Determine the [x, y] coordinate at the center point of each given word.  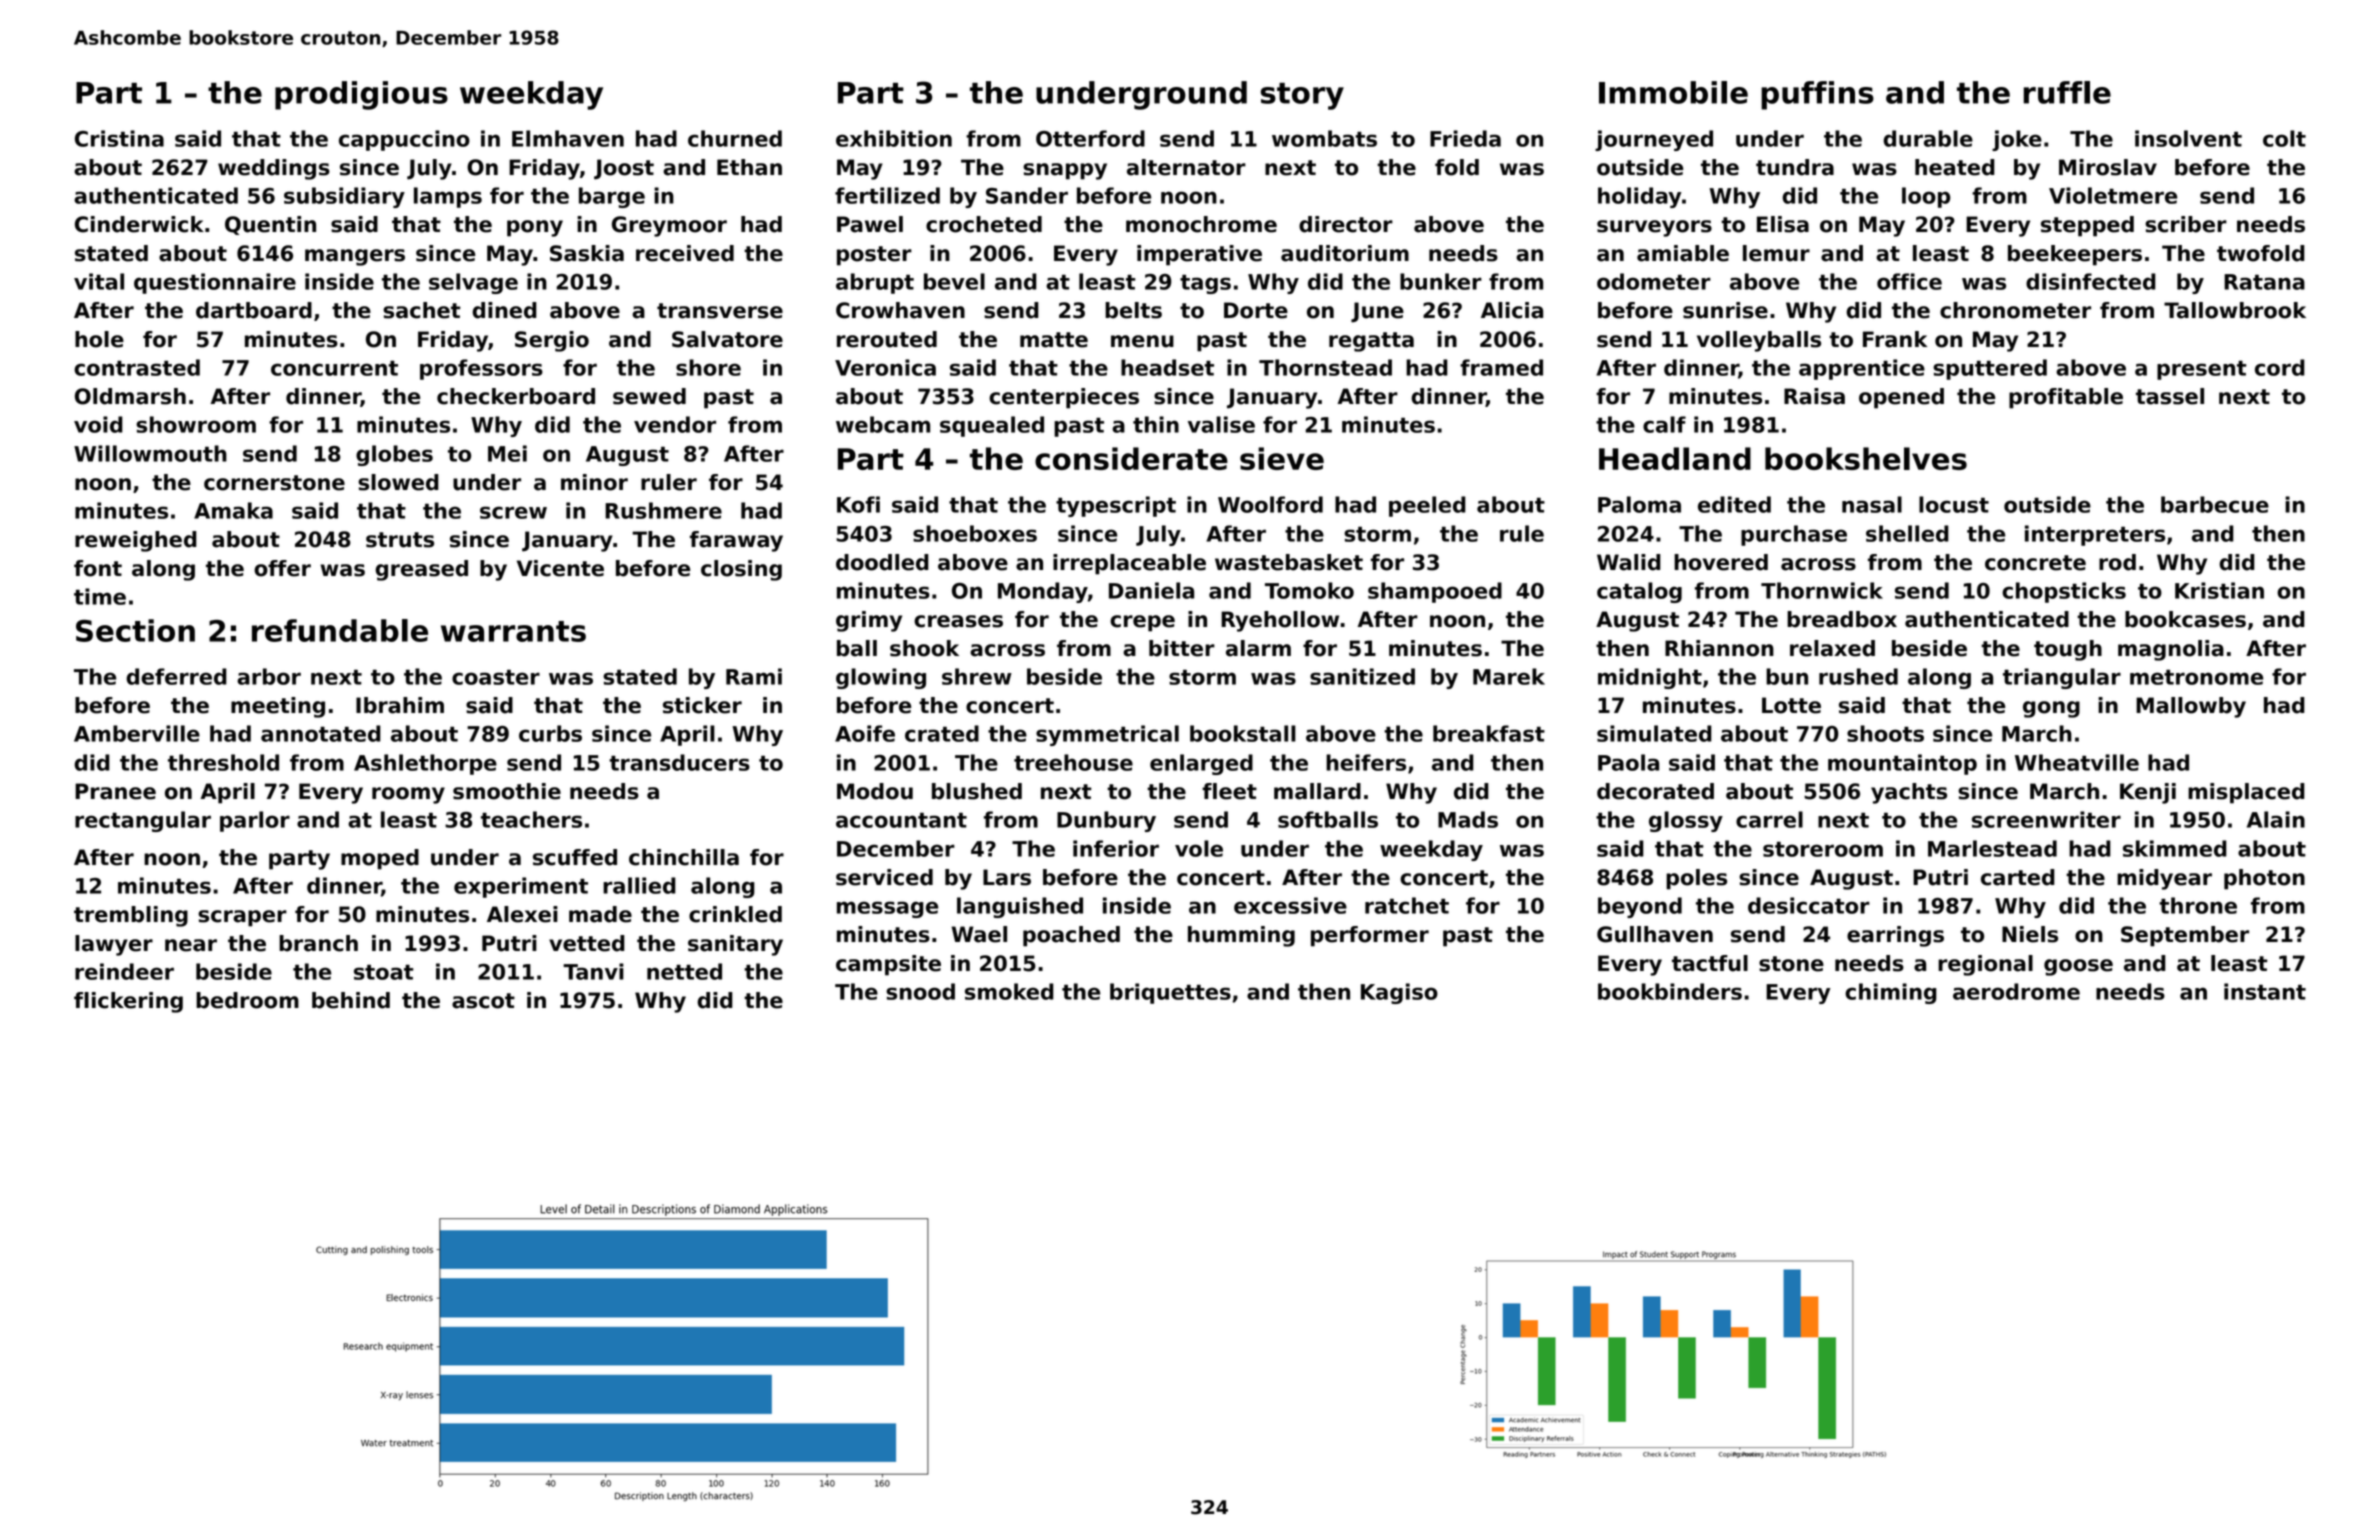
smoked [1009, 991]
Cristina [119, 138]
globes [394, 455]
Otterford [1090, 138]
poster [874, 256]
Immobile [1673, 92]
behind [351, 1000]
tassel [2170, 396]
